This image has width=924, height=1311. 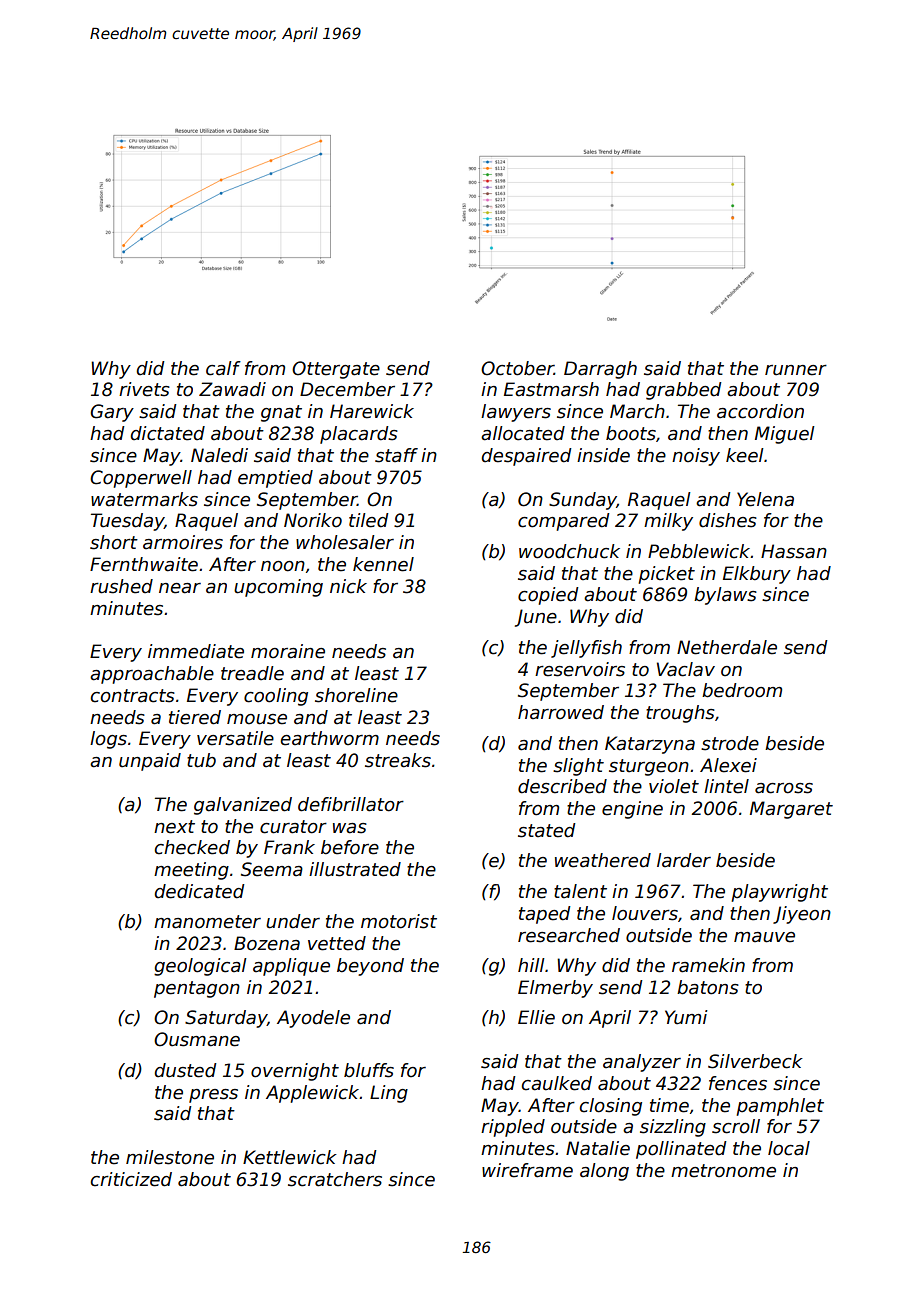 I want to click on runner, so click(x=796, y=370).
